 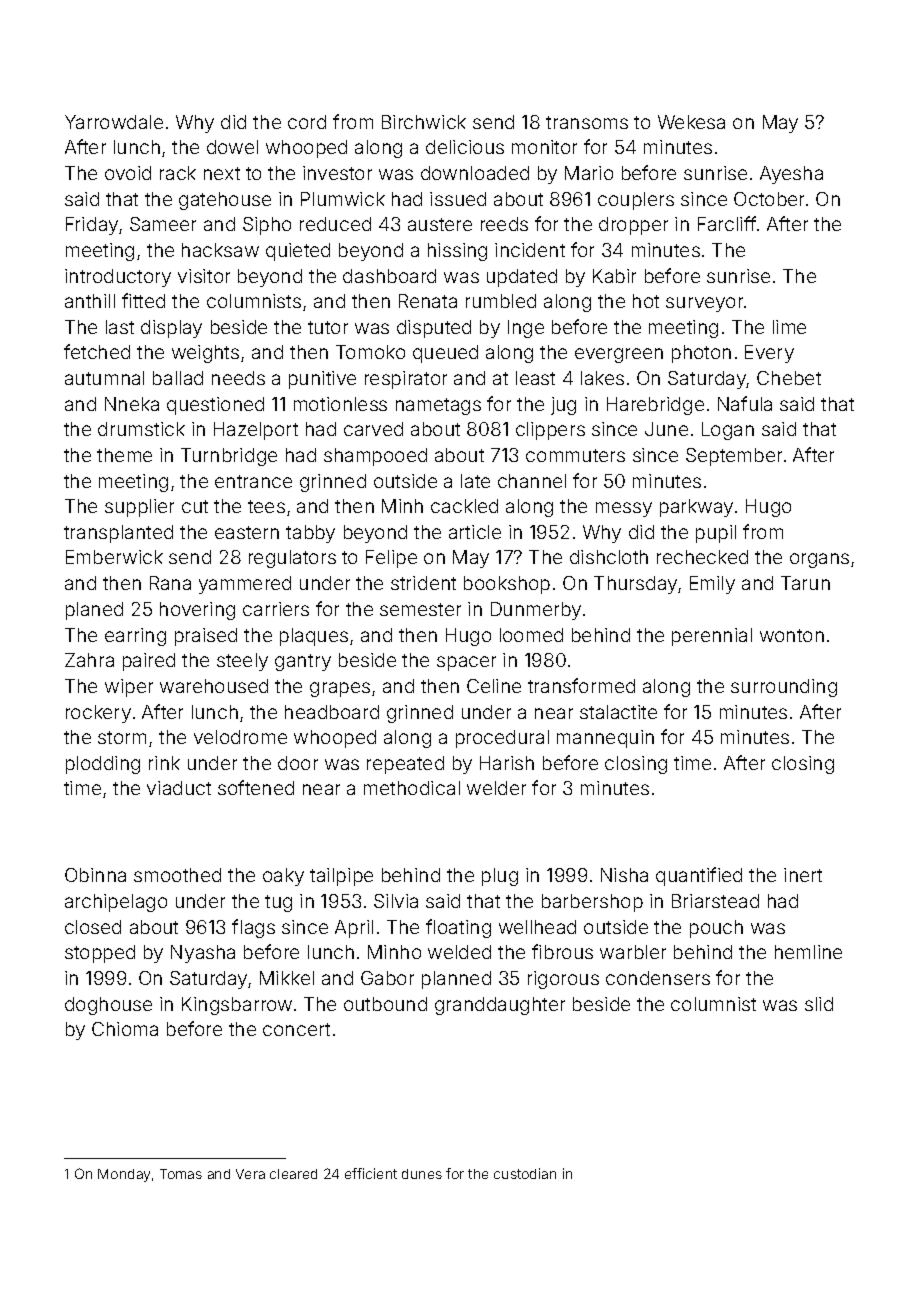 What do you see at coordinates (658, 978) in the page?
I see `condensers` at bounding box center [658, 978].
